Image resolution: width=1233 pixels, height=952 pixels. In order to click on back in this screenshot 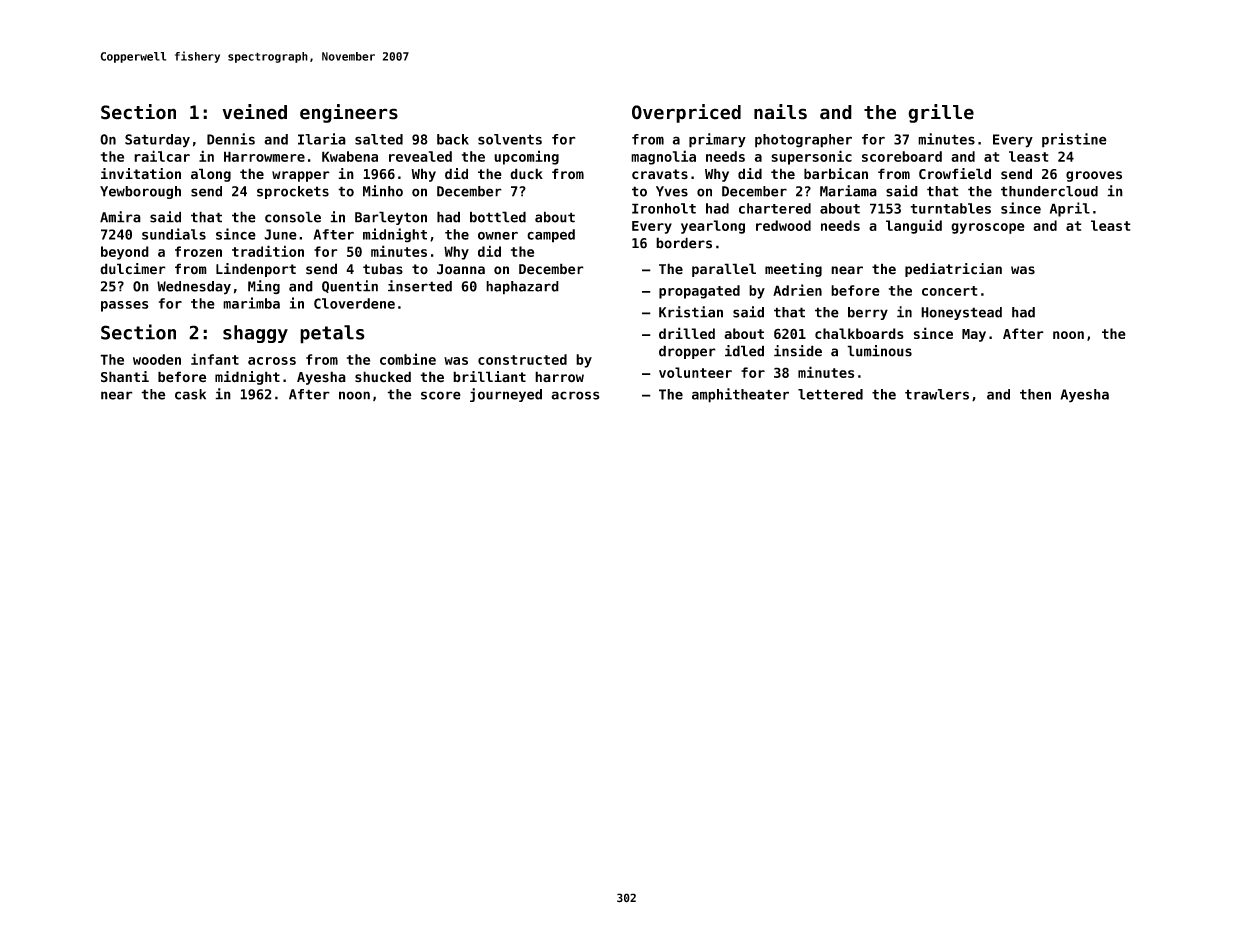, I will do `click(453, 139)`.
